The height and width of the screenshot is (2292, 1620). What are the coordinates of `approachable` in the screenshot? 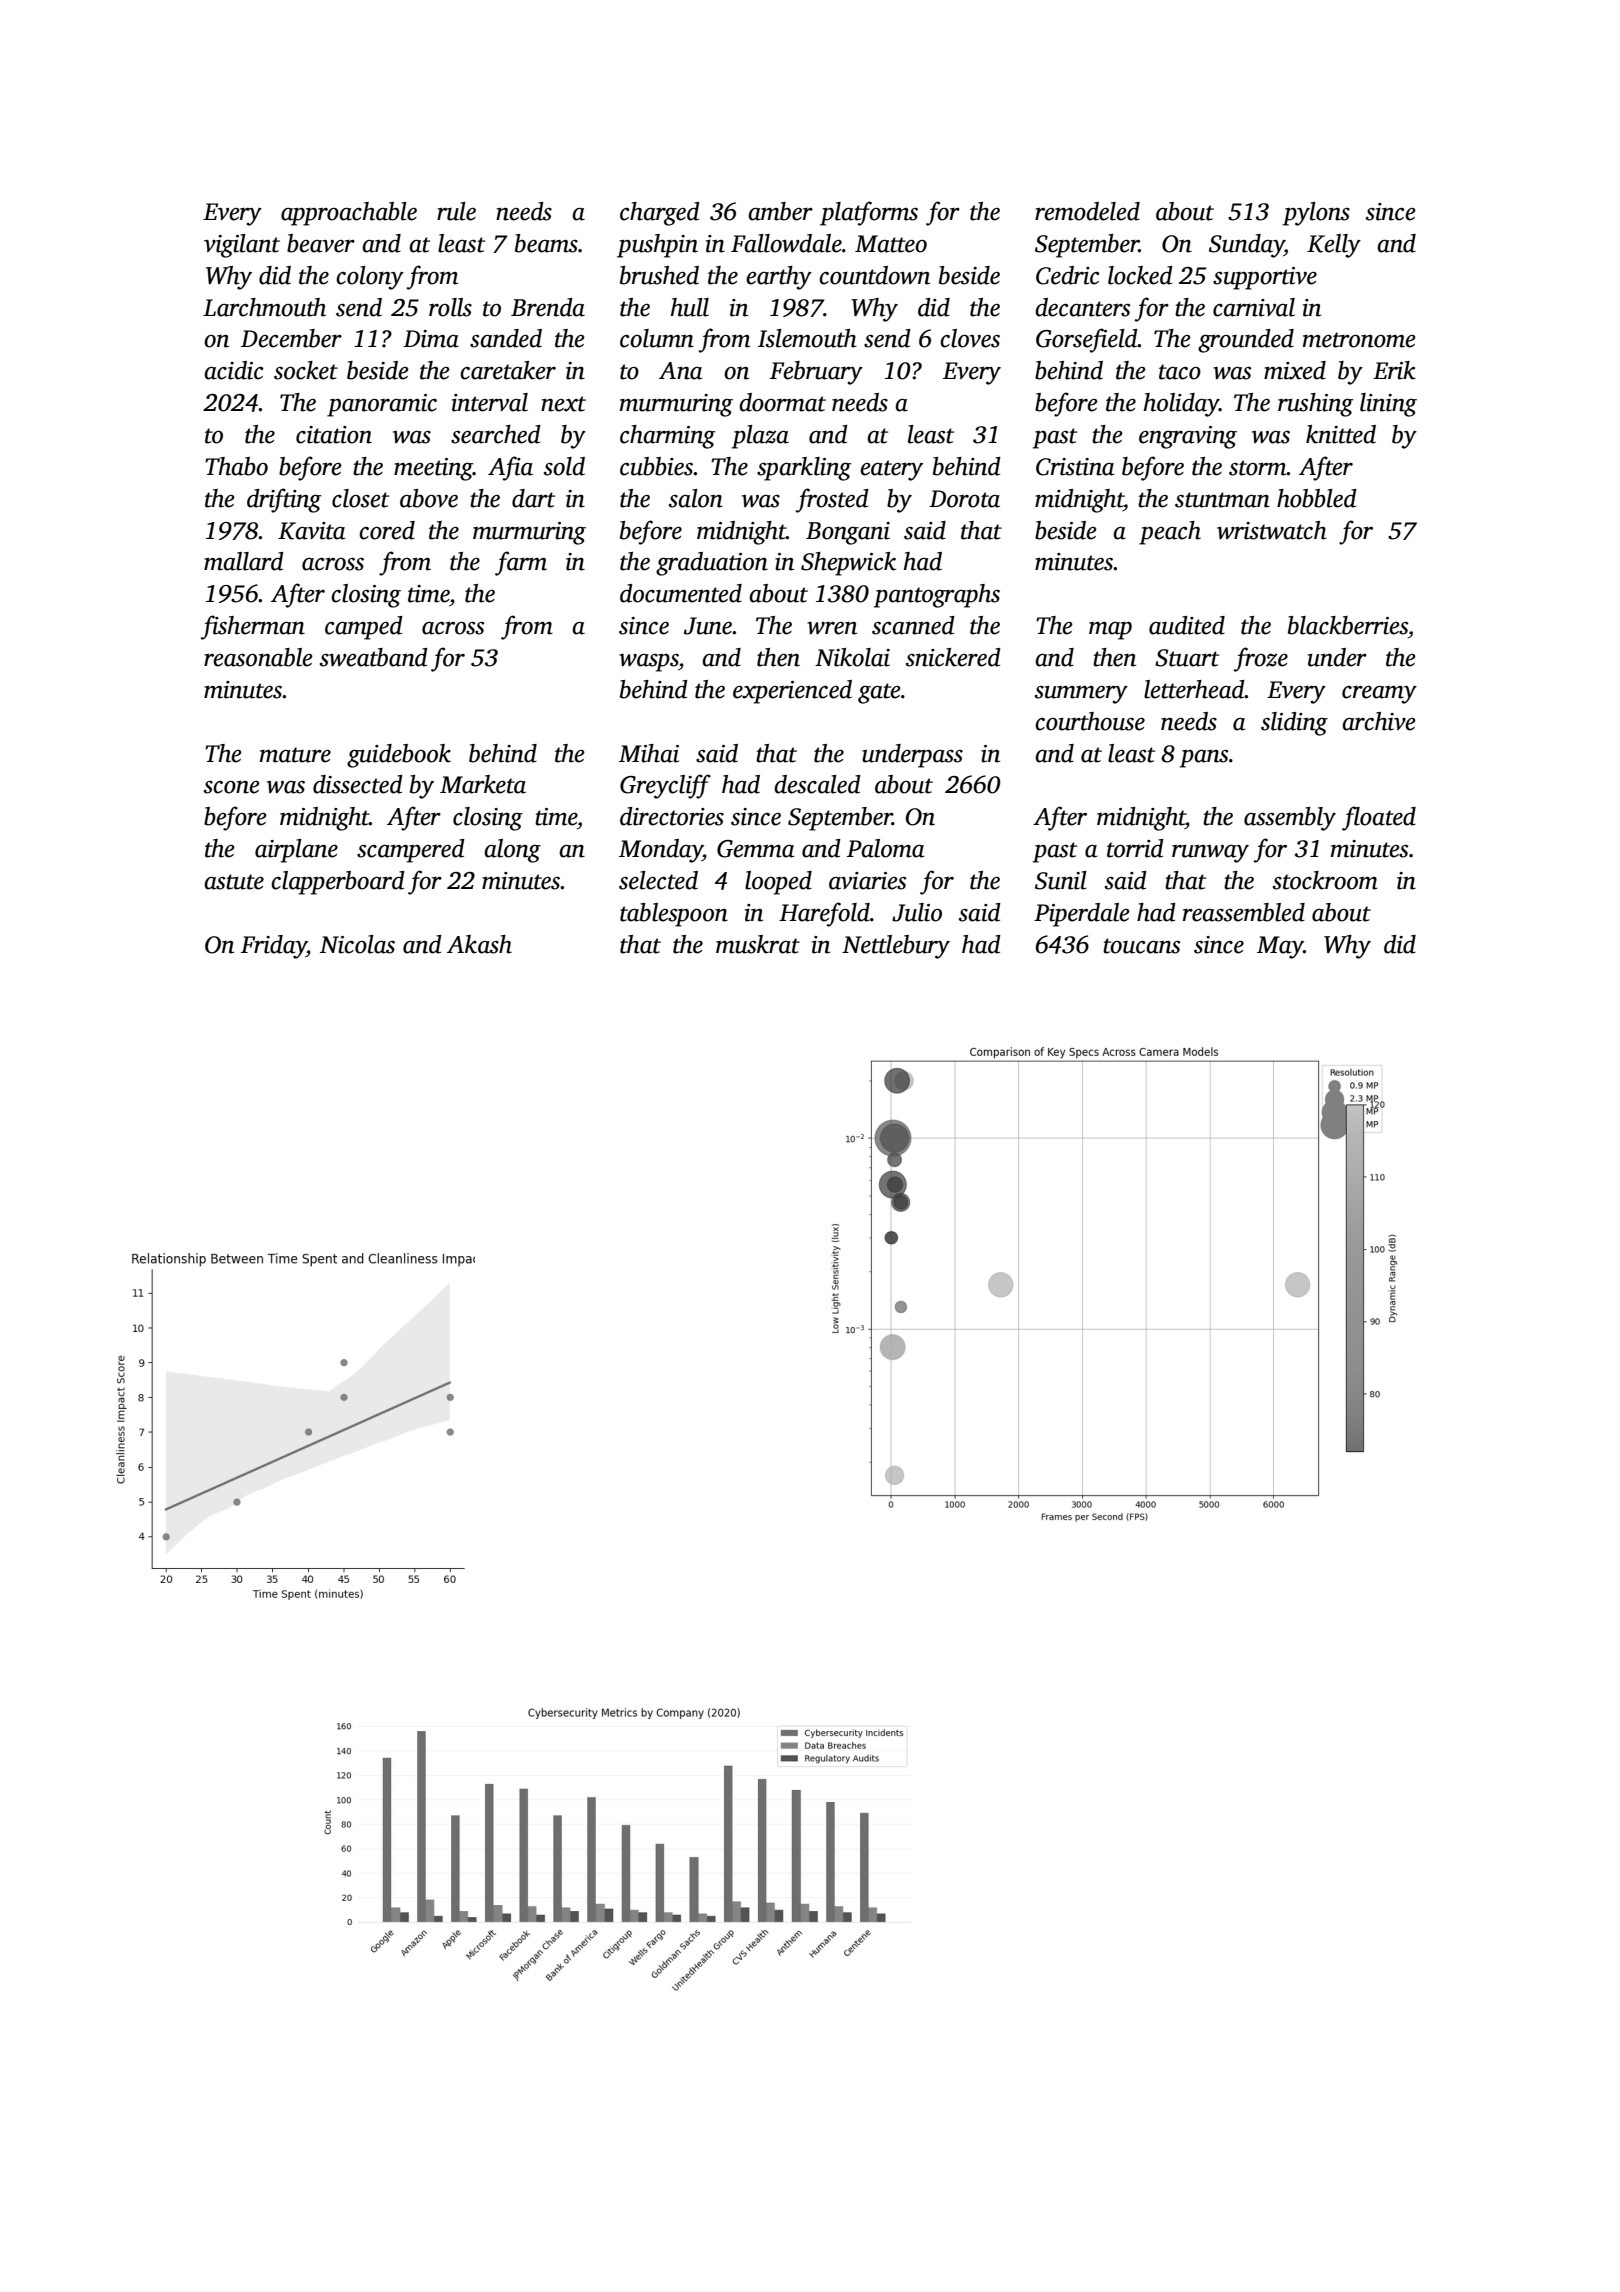 It's located at (349, 214).
